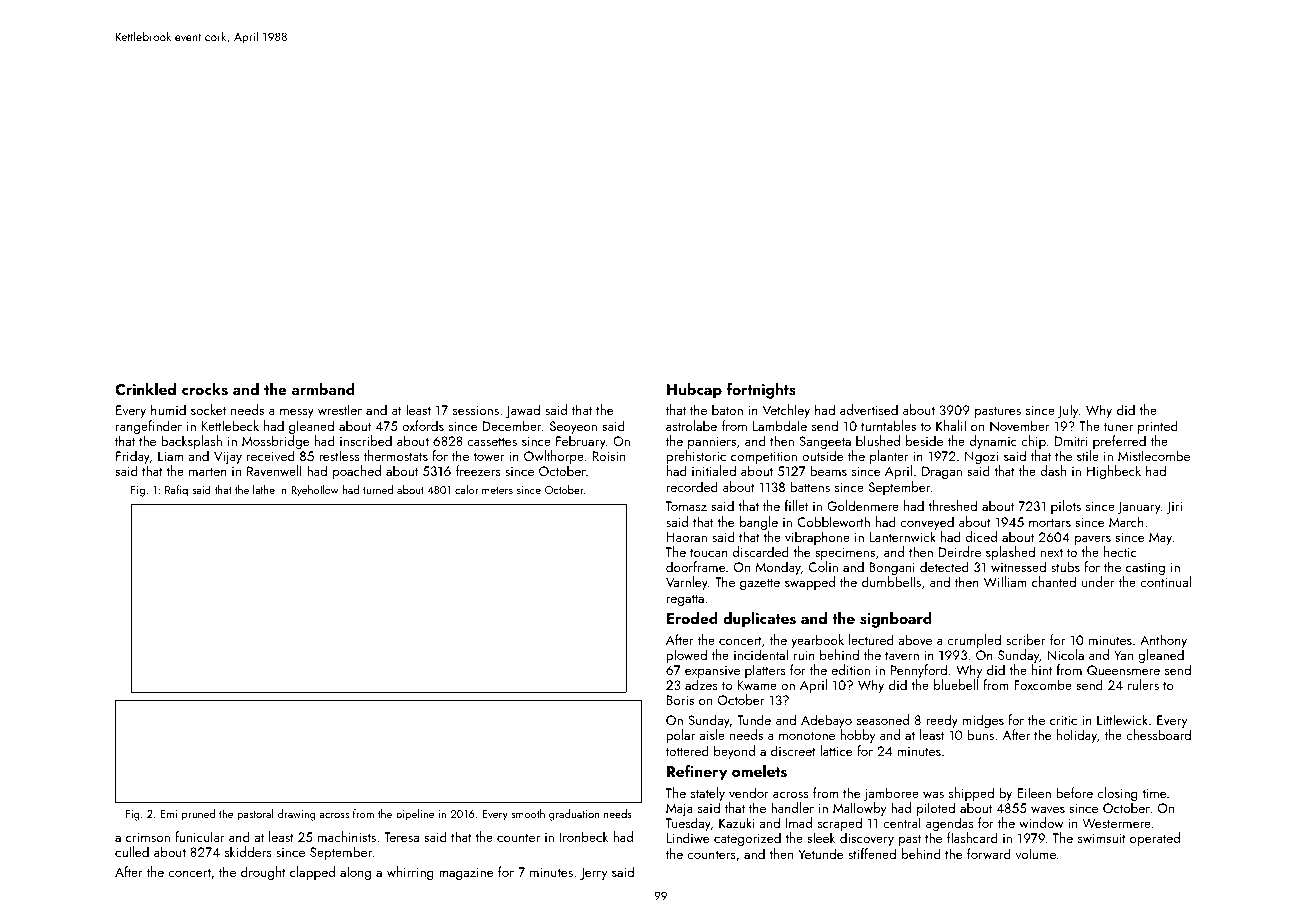 The height and width of the screenshot is (924, 1308). What do you see at coordinates (378, 489) in the screenshot?
I see `turned` at bounding box center [378, 489].
